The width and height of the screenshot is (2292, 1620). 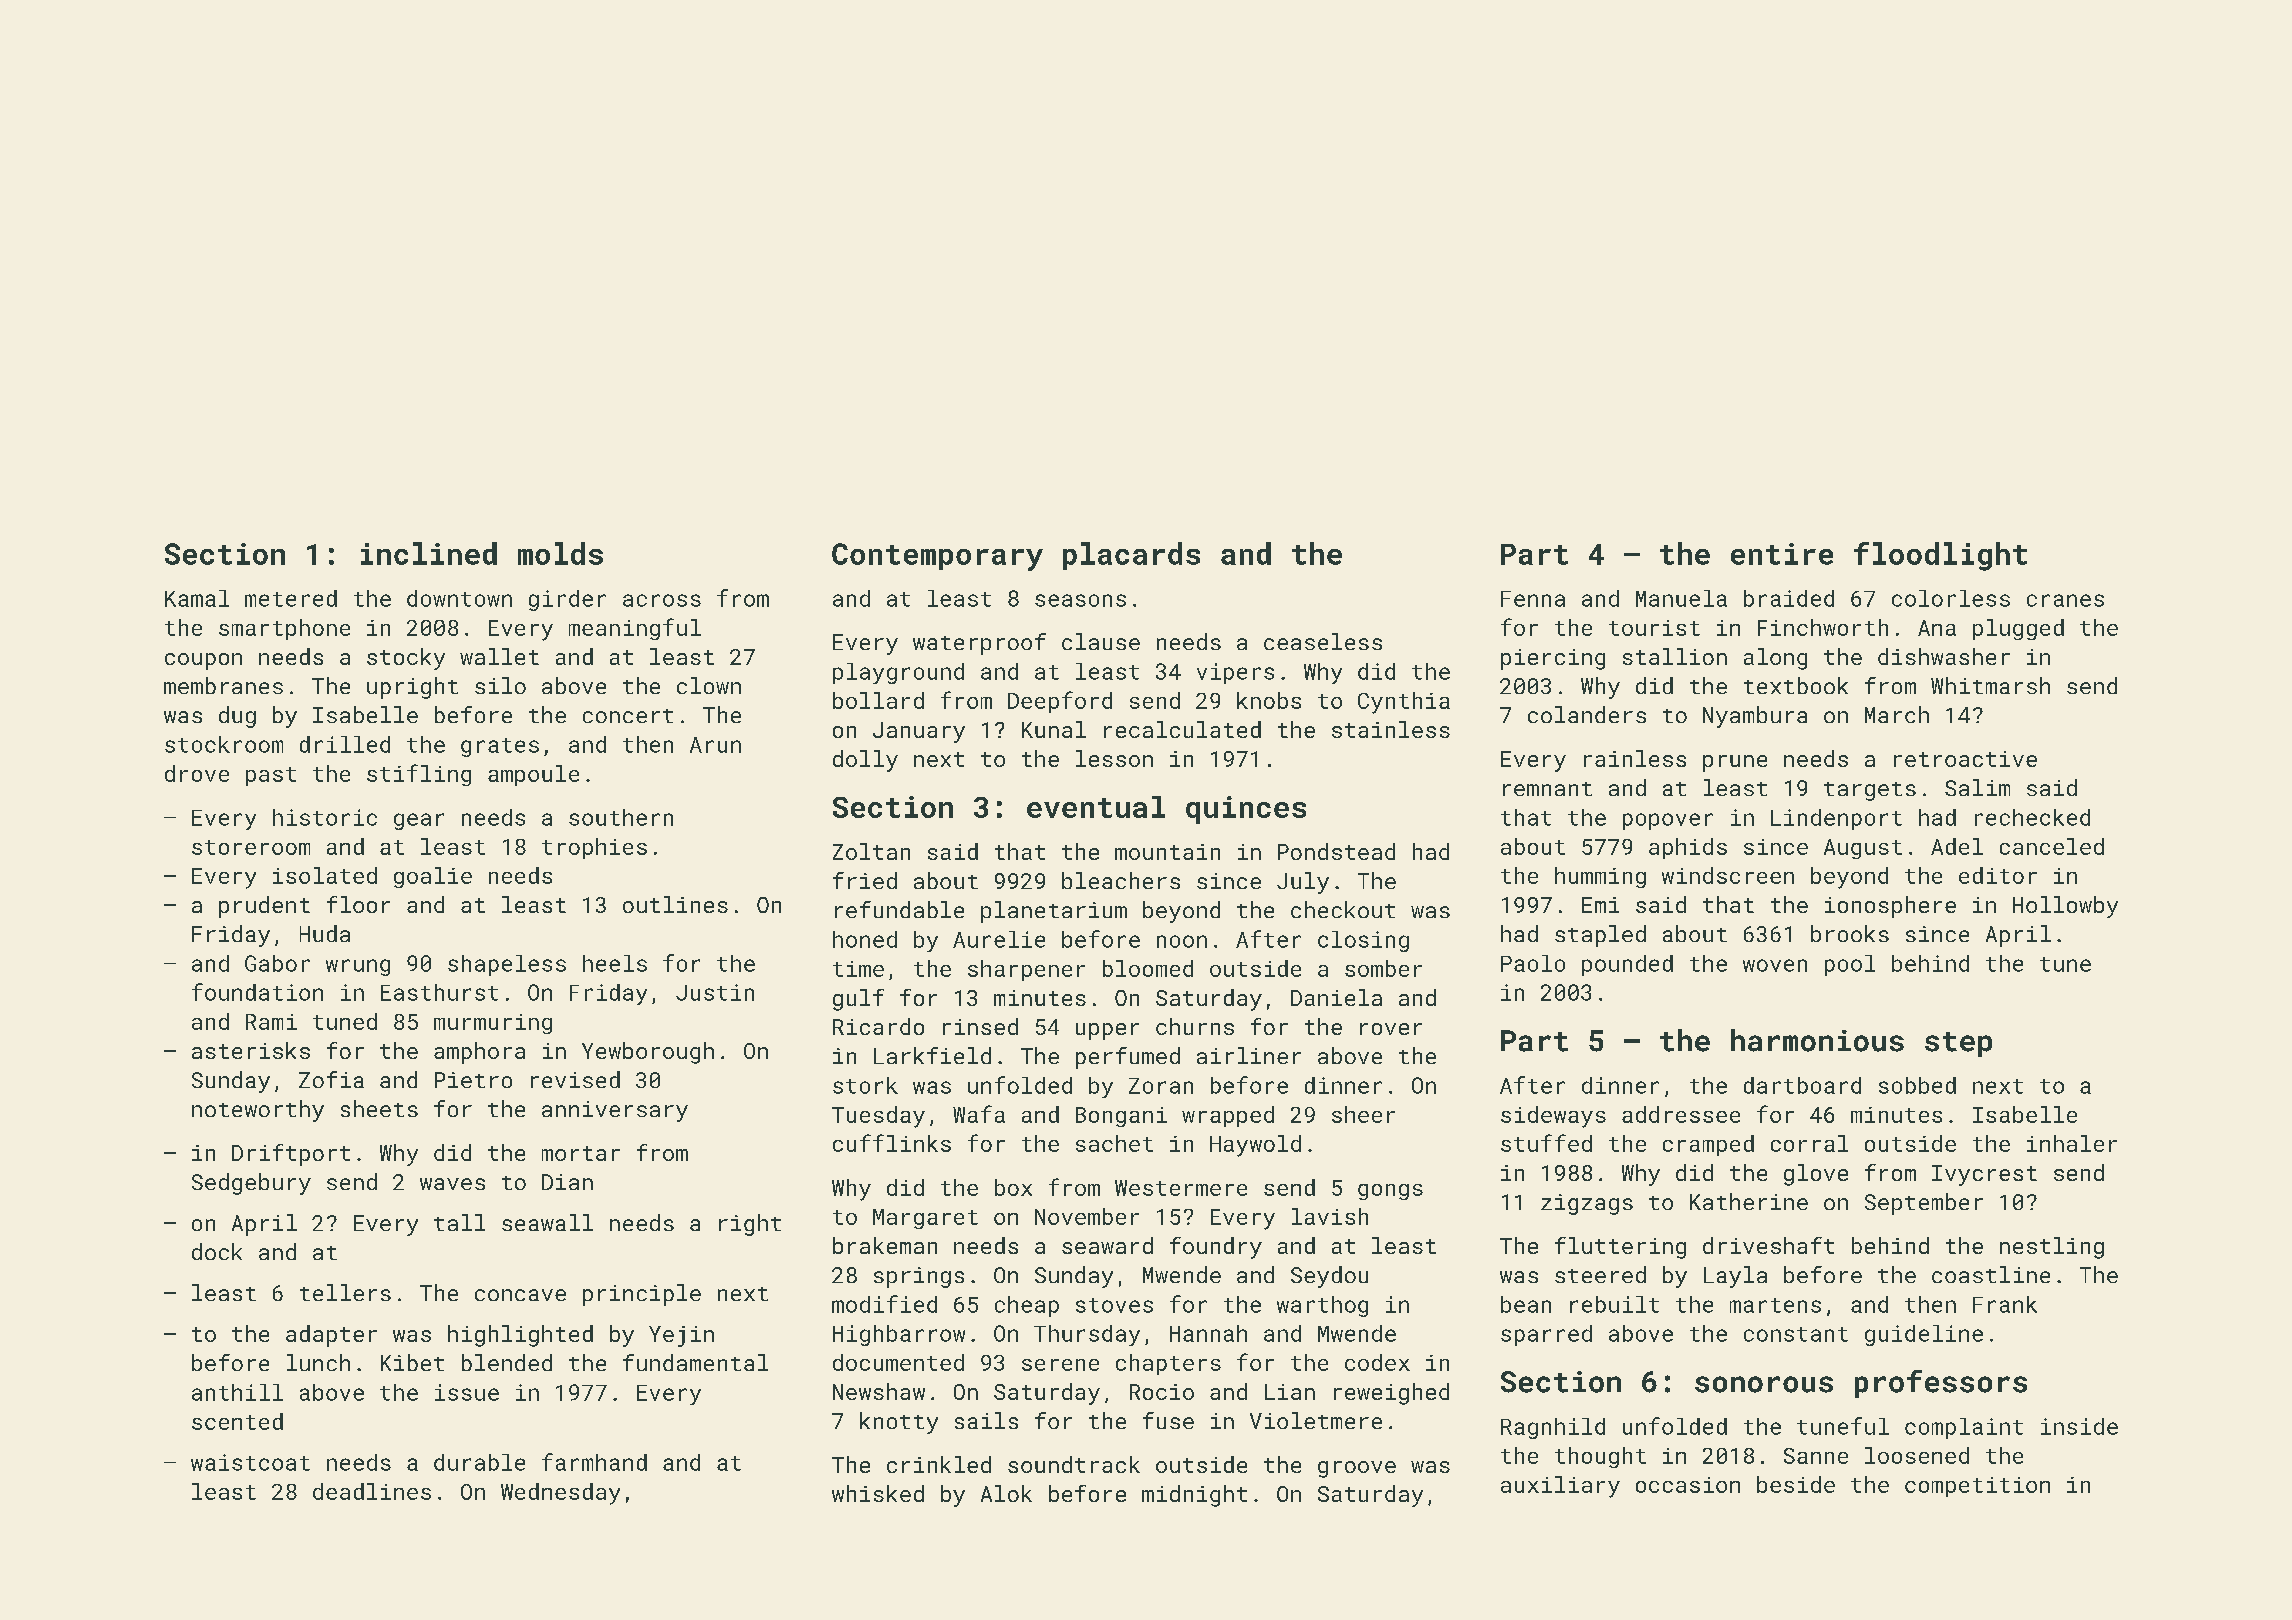 What do you see at coordinates (500, 747) in the screenshot?
I see `grates` at bounding box center [500, 747].
